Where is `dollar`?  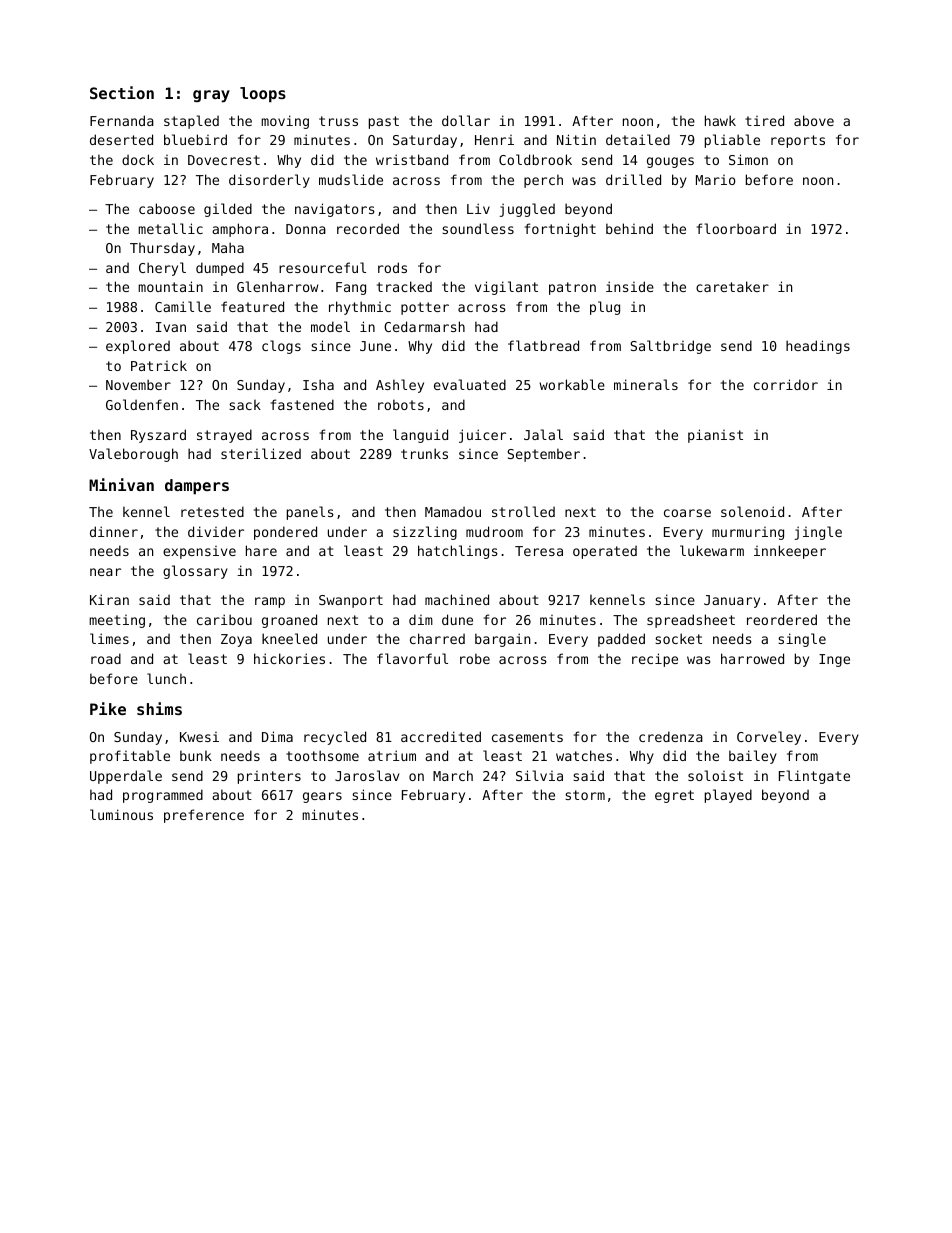
dollar is located at coordinates (466, 120).
